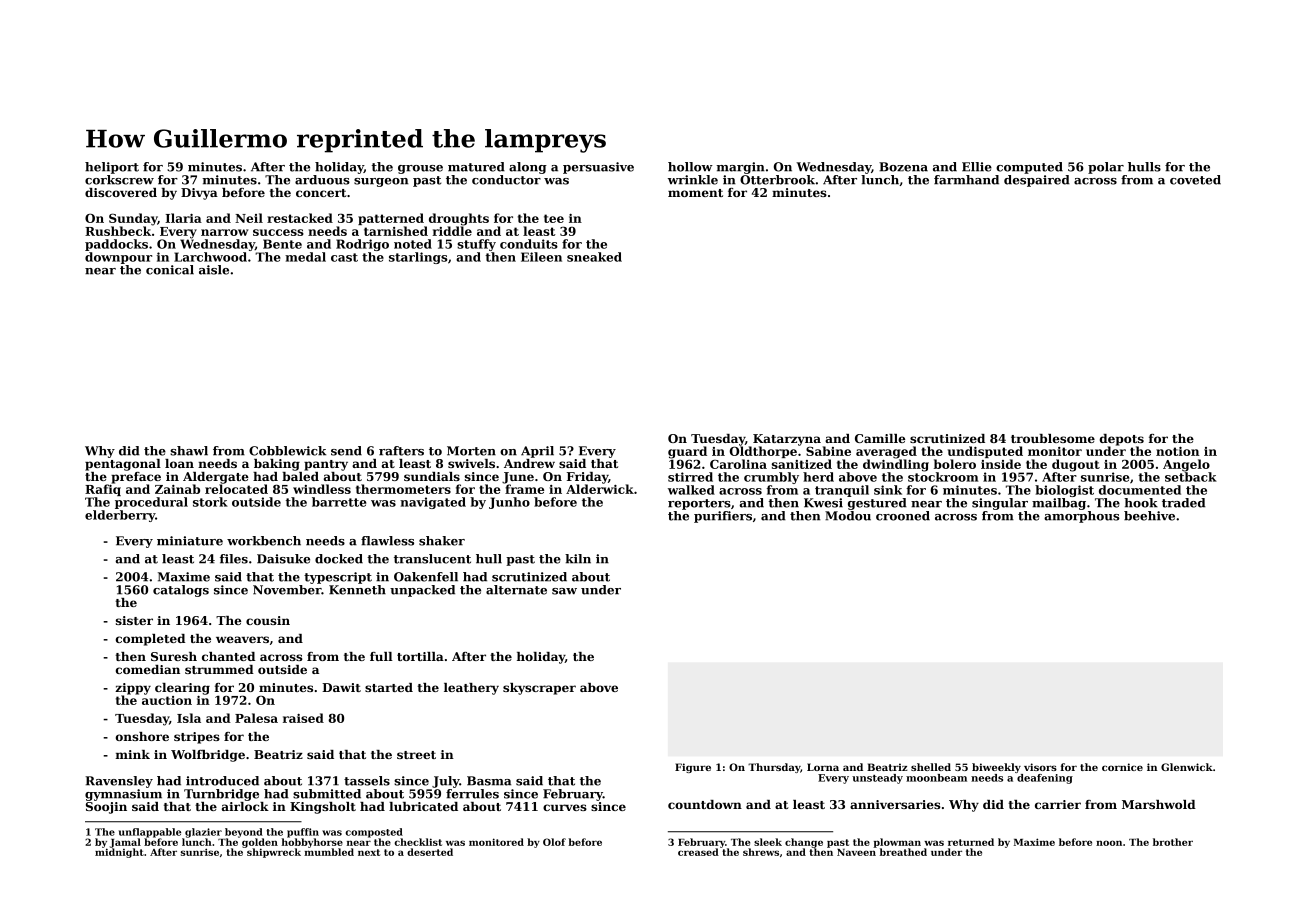  I want to click on hollow, so click(690, 167).
